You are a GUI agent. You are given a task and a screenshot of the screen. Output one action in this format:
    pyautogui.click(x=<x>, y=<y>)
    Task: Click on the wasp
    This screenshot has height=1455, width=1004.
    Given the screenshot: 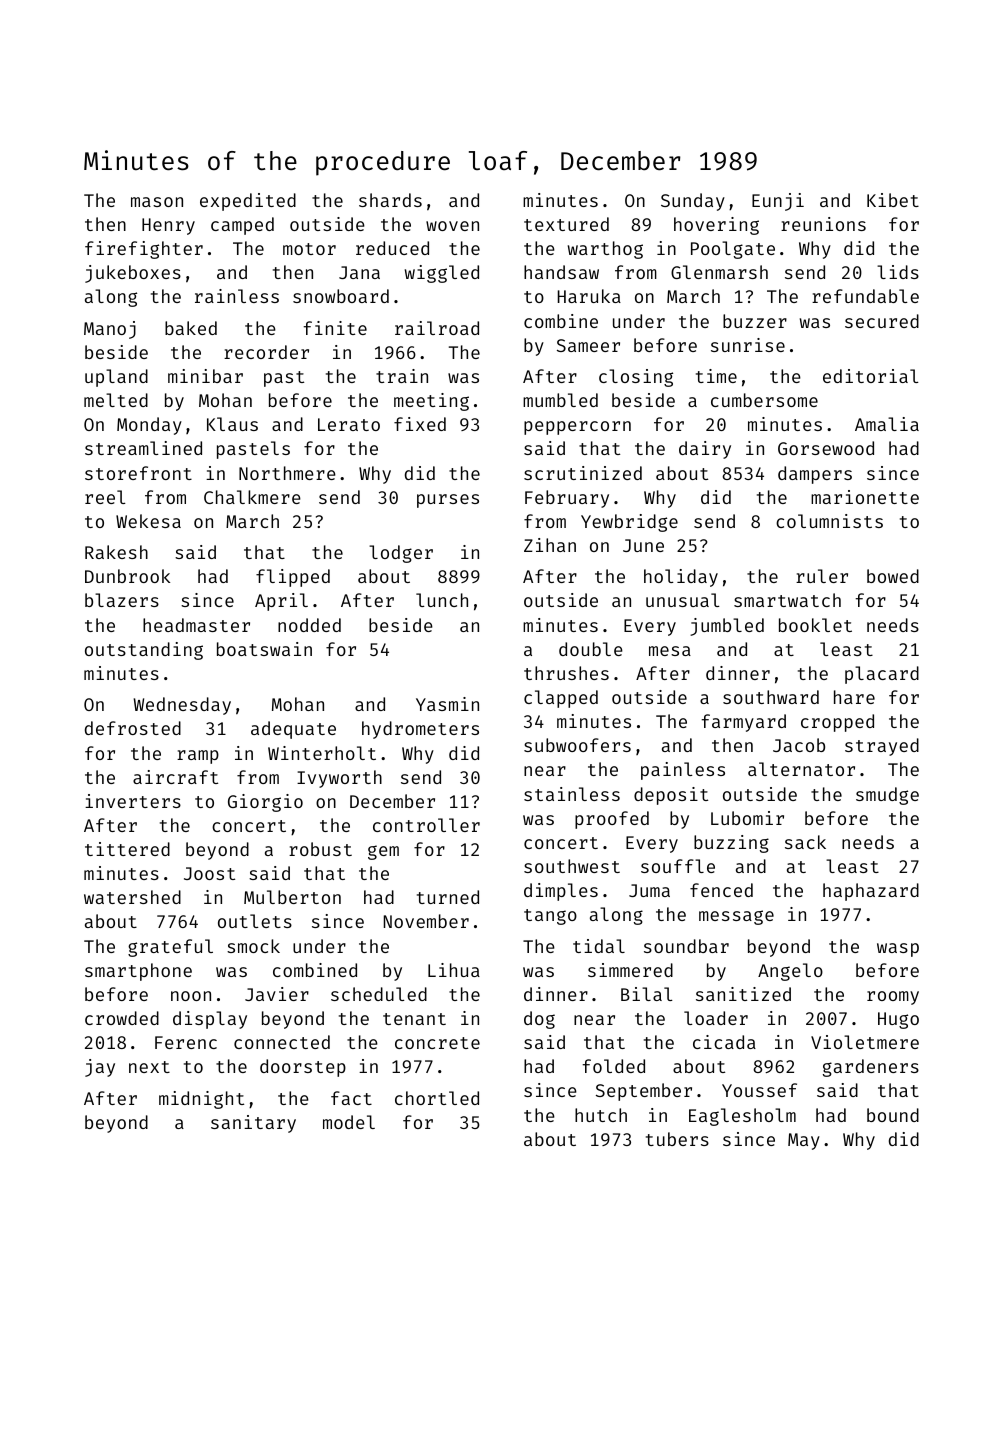 What is the action you would take?
    pyautogui.click(x=898, y=950)
